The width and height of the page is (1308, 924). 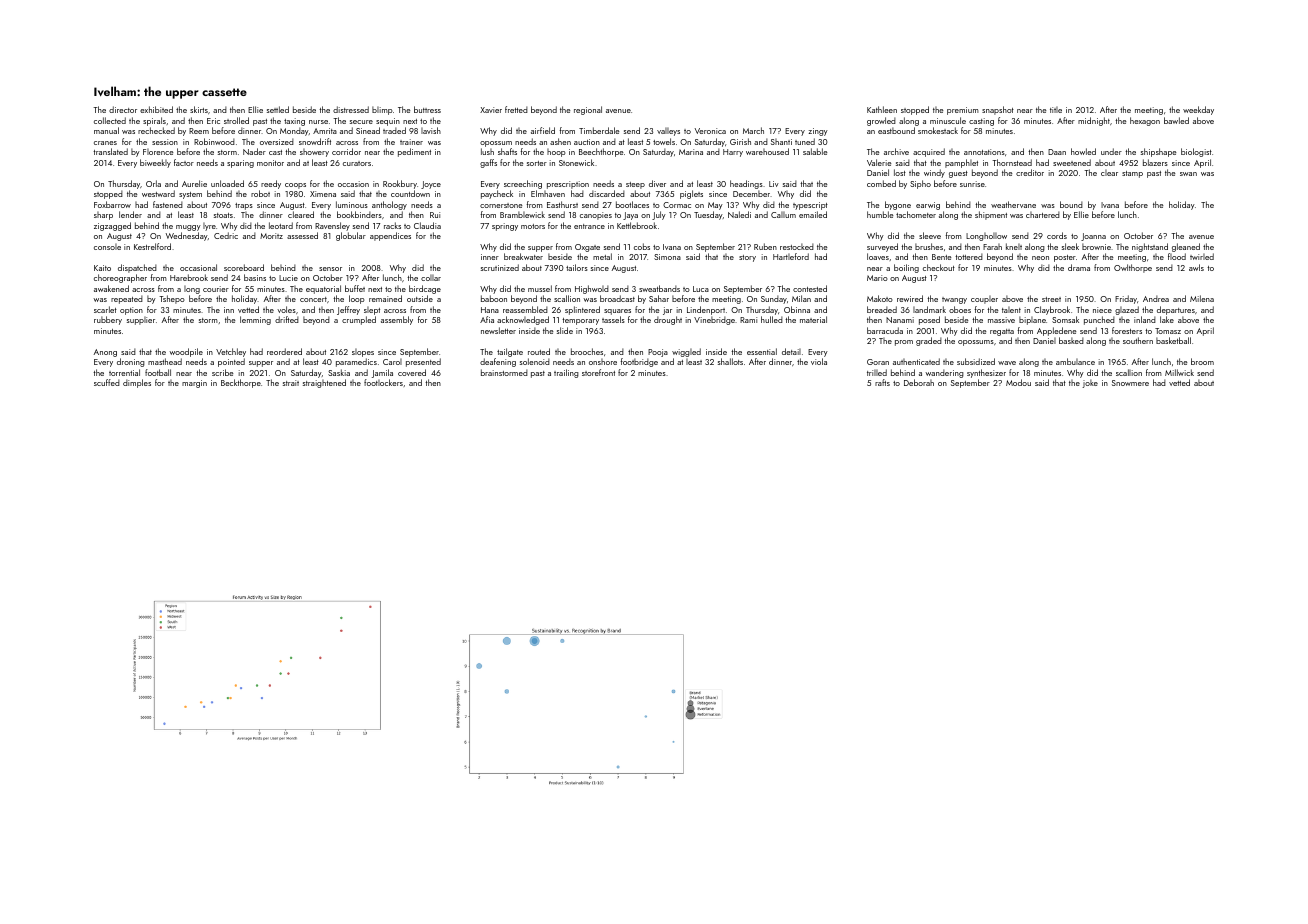 What do you see at coordinates (929, 246) in the page?
I see `brushes` at bounding box center [929, 246].
